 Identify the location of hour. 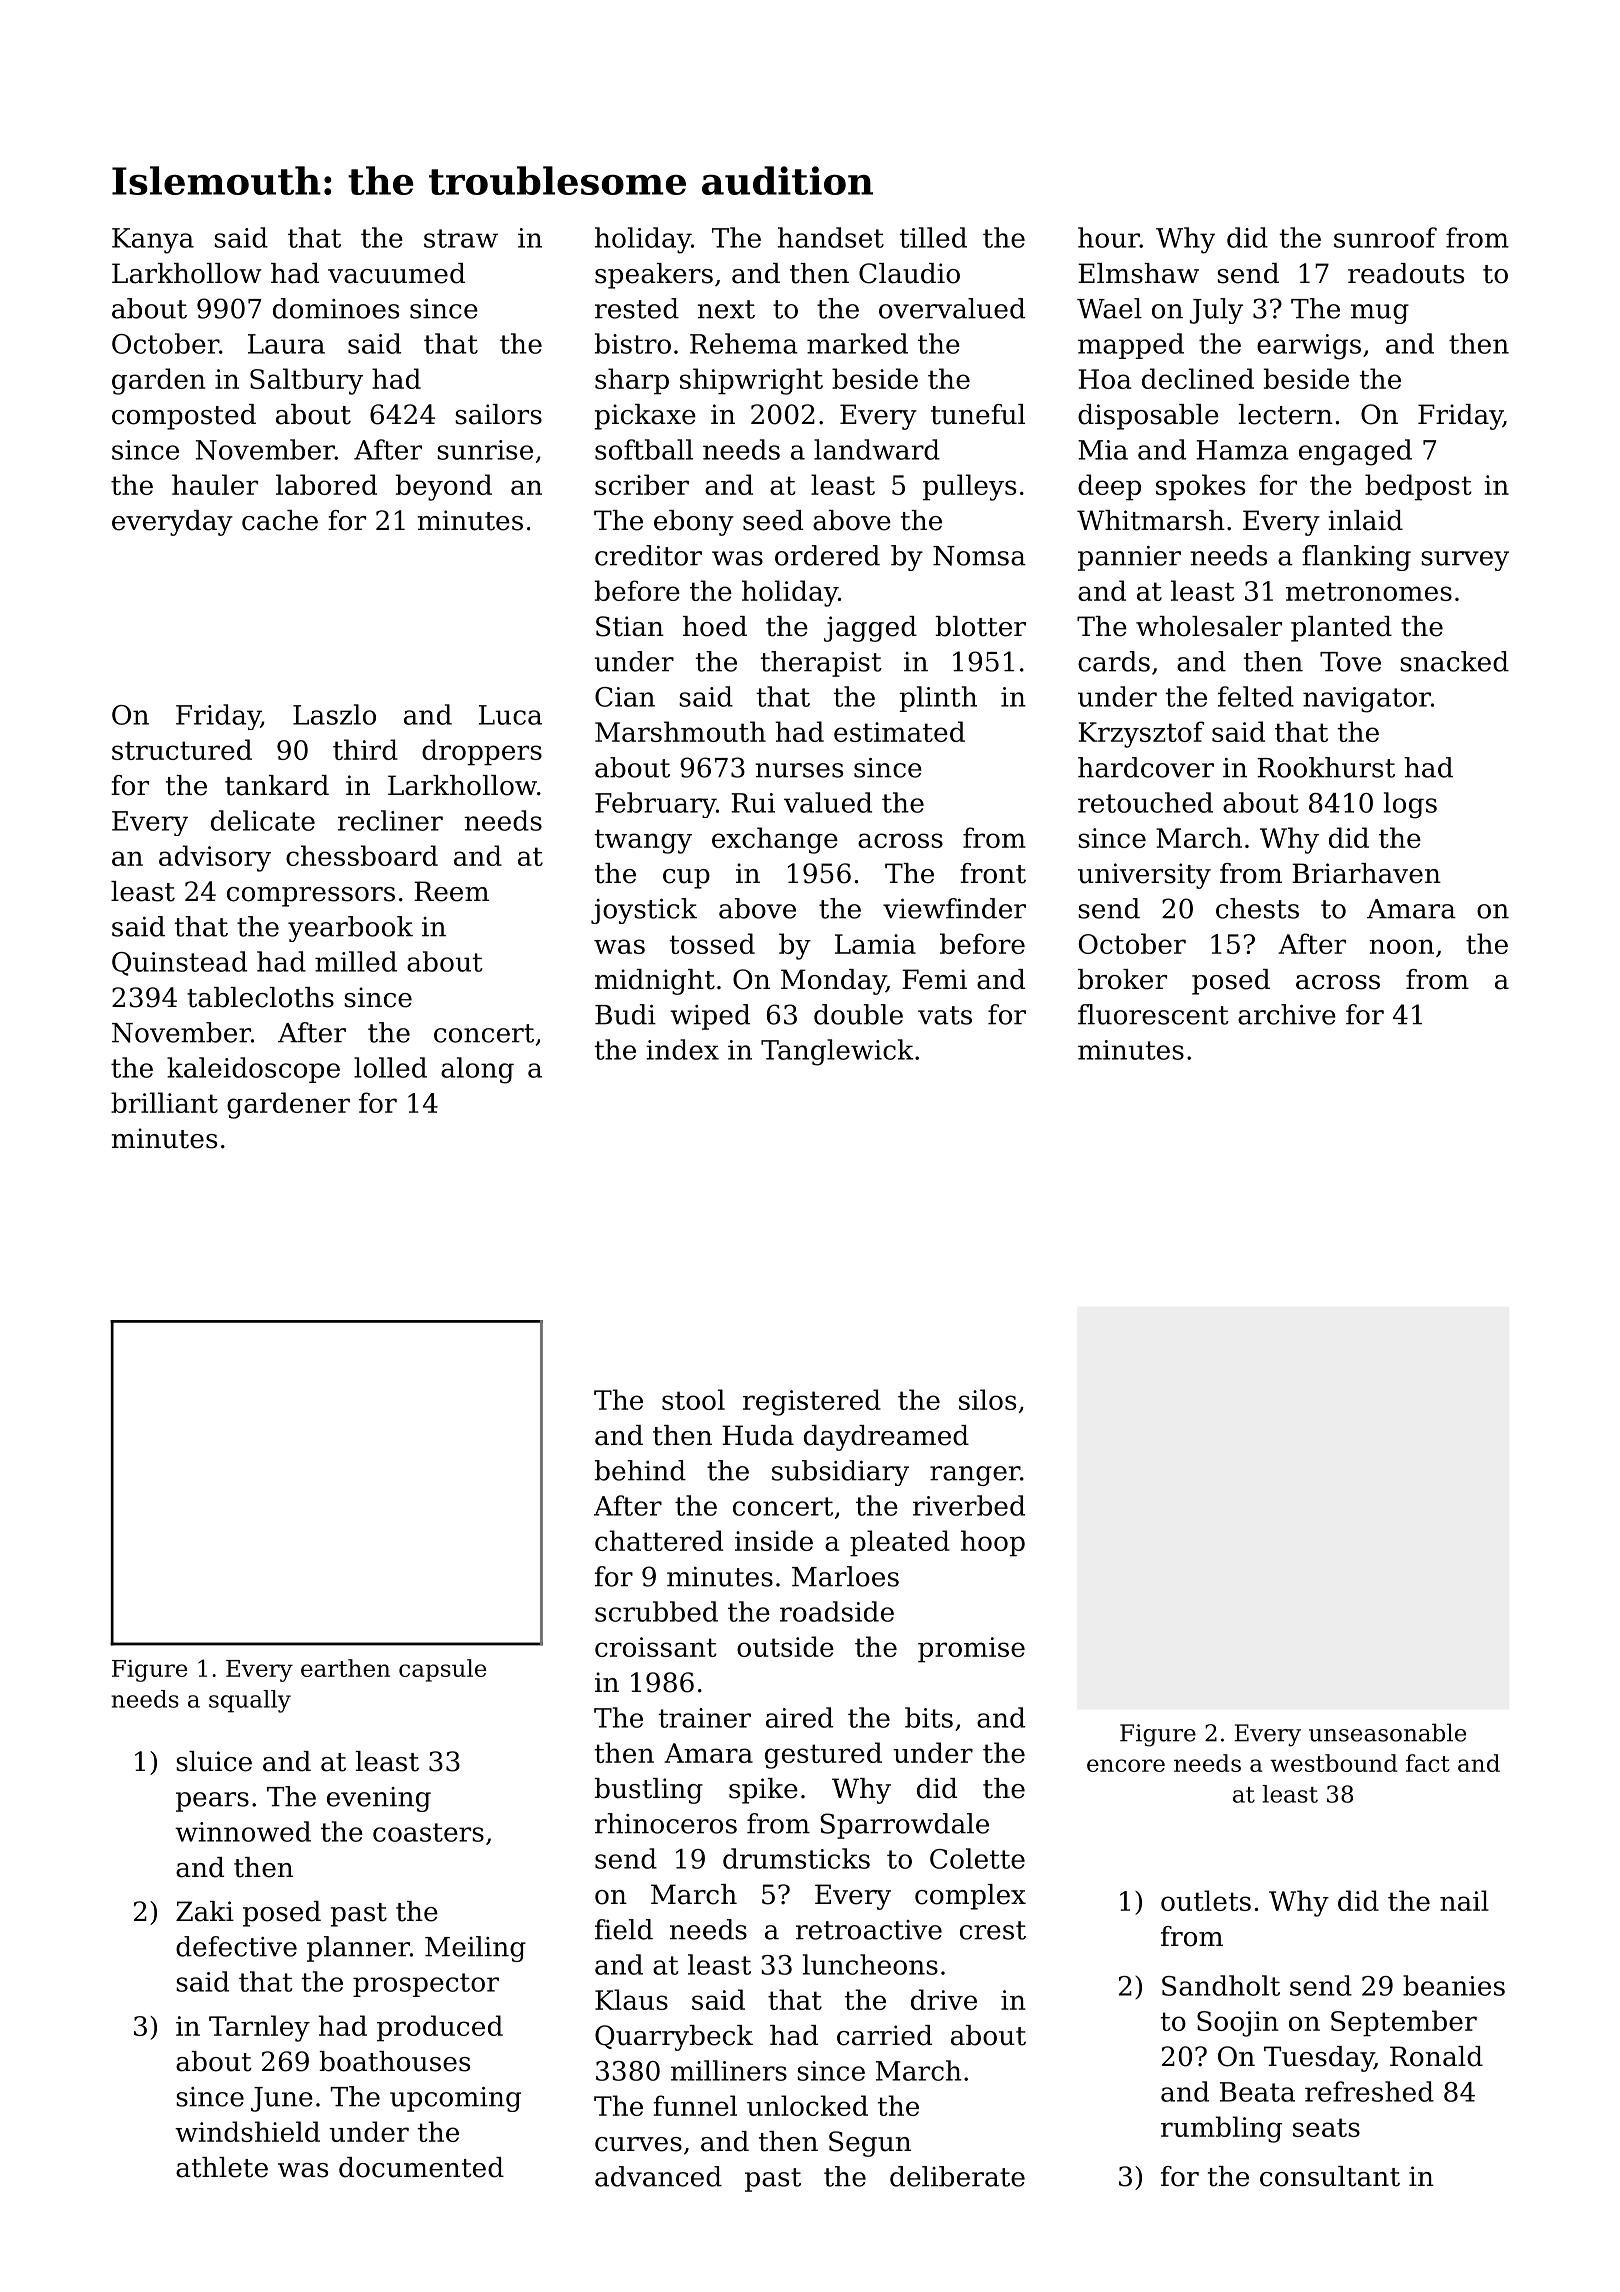
(1109, 237).
